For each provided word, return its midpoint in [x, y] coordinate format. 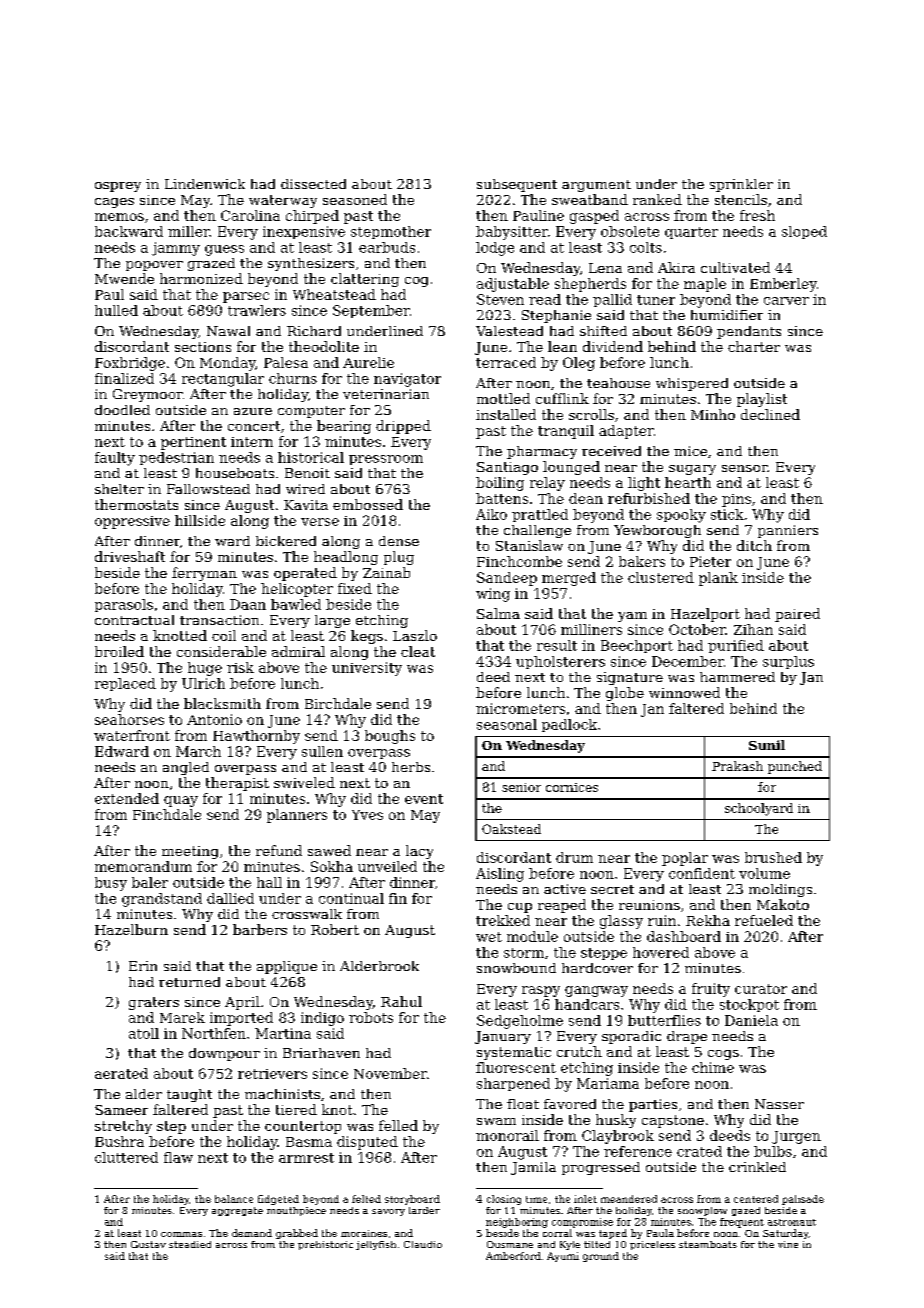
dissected [313, 184]
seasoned [355, 199]
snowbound [516, 968]
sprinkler [741, 185]
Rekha [708, 920]
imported [241, 1019]
